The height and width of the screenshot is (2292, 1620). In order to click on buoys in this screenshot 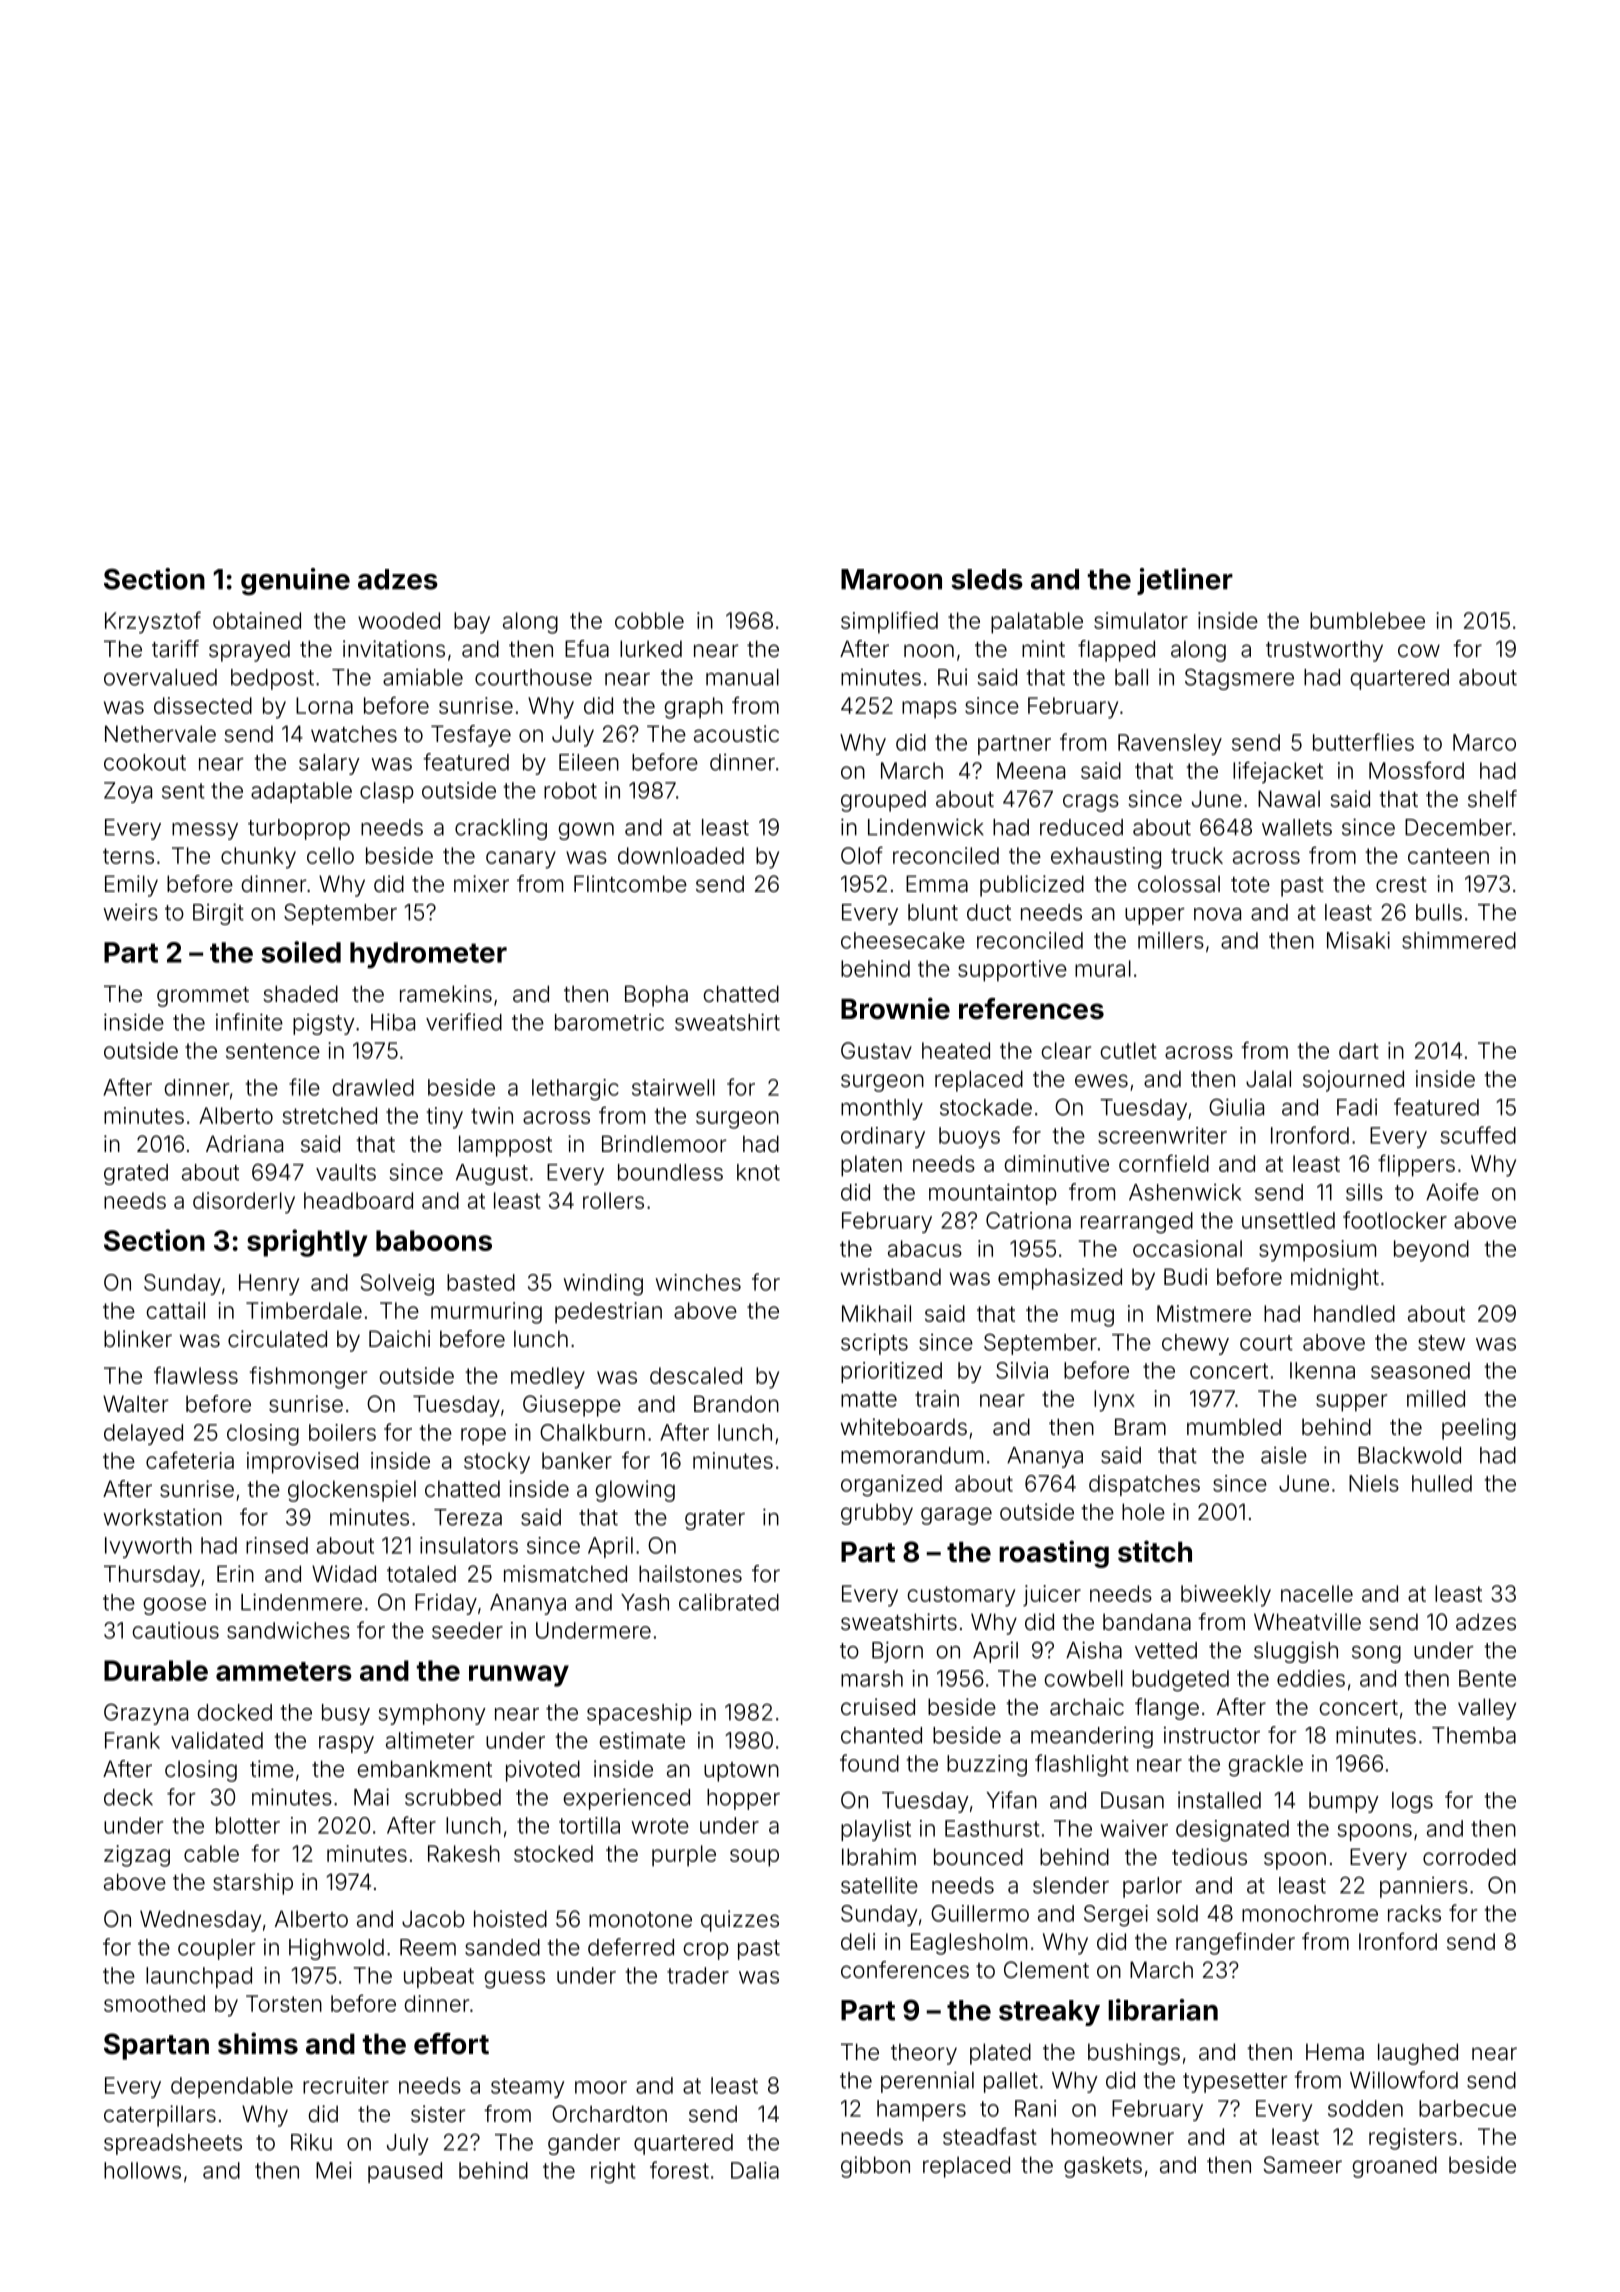, I will do `click(969, 1137)`.
